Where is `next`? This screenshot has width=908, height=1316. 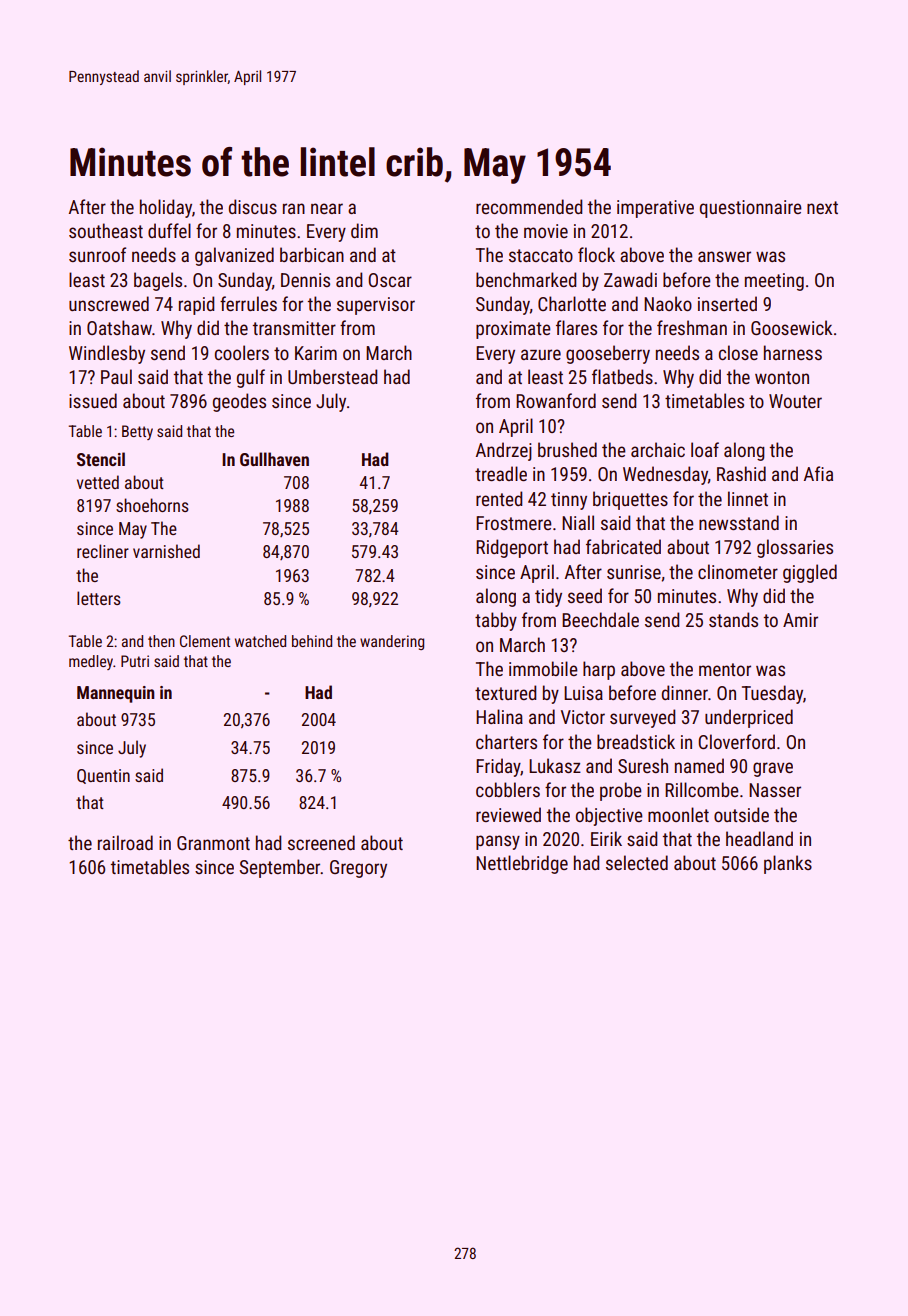
next is located at coordinates (822, 207).
